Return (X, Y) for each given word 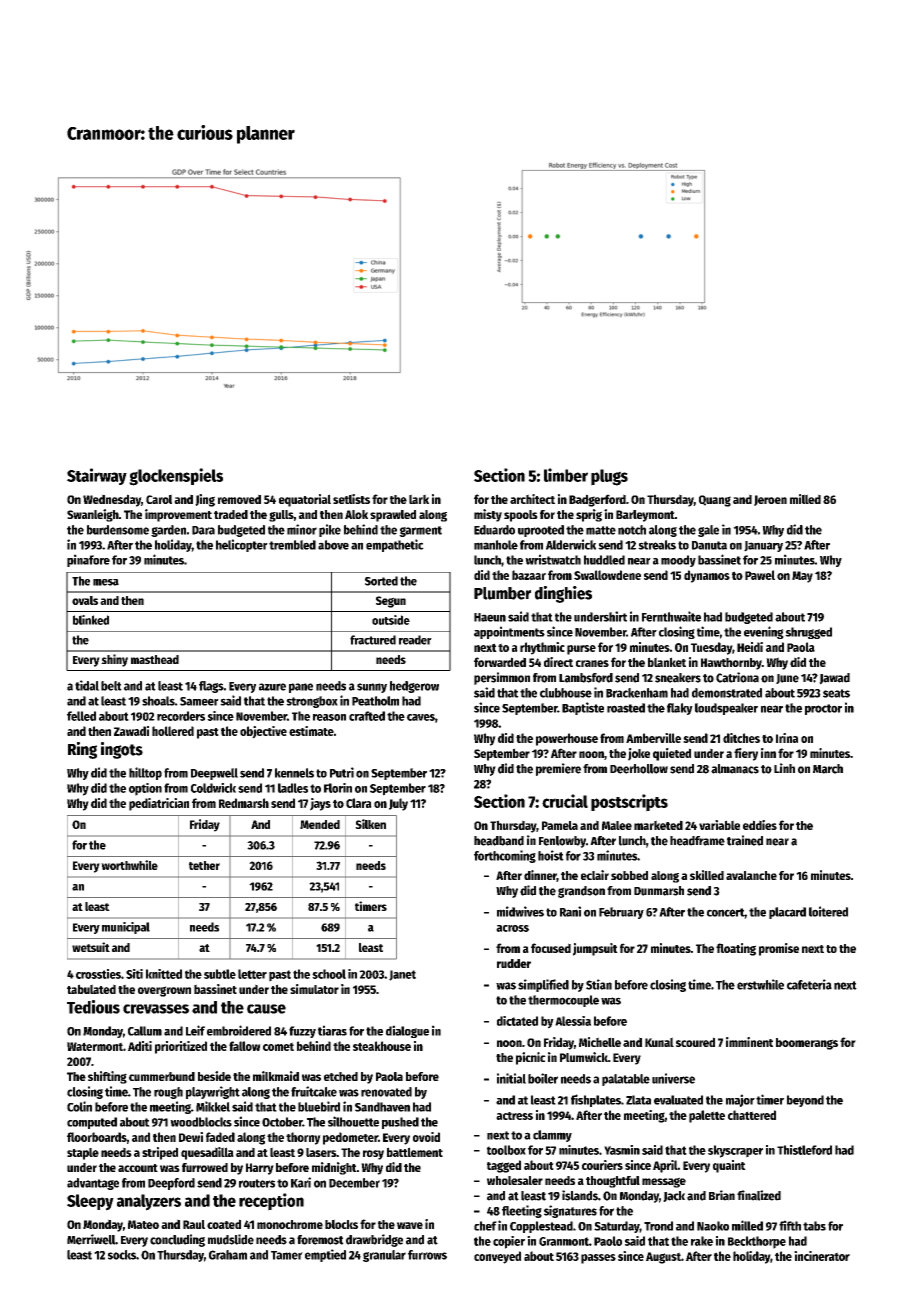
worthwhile (129, 865)
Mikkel (213, 1106)
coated (224, 1224)
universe (673, 1078)
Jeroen (770, 500)
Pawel (760, 575)
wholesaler (515, 1180)
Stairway (97, 476)
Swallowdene (607, 575)
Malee (617, 825)
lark (419, 499)
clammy (552, 1136)
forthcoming (505, 856)
